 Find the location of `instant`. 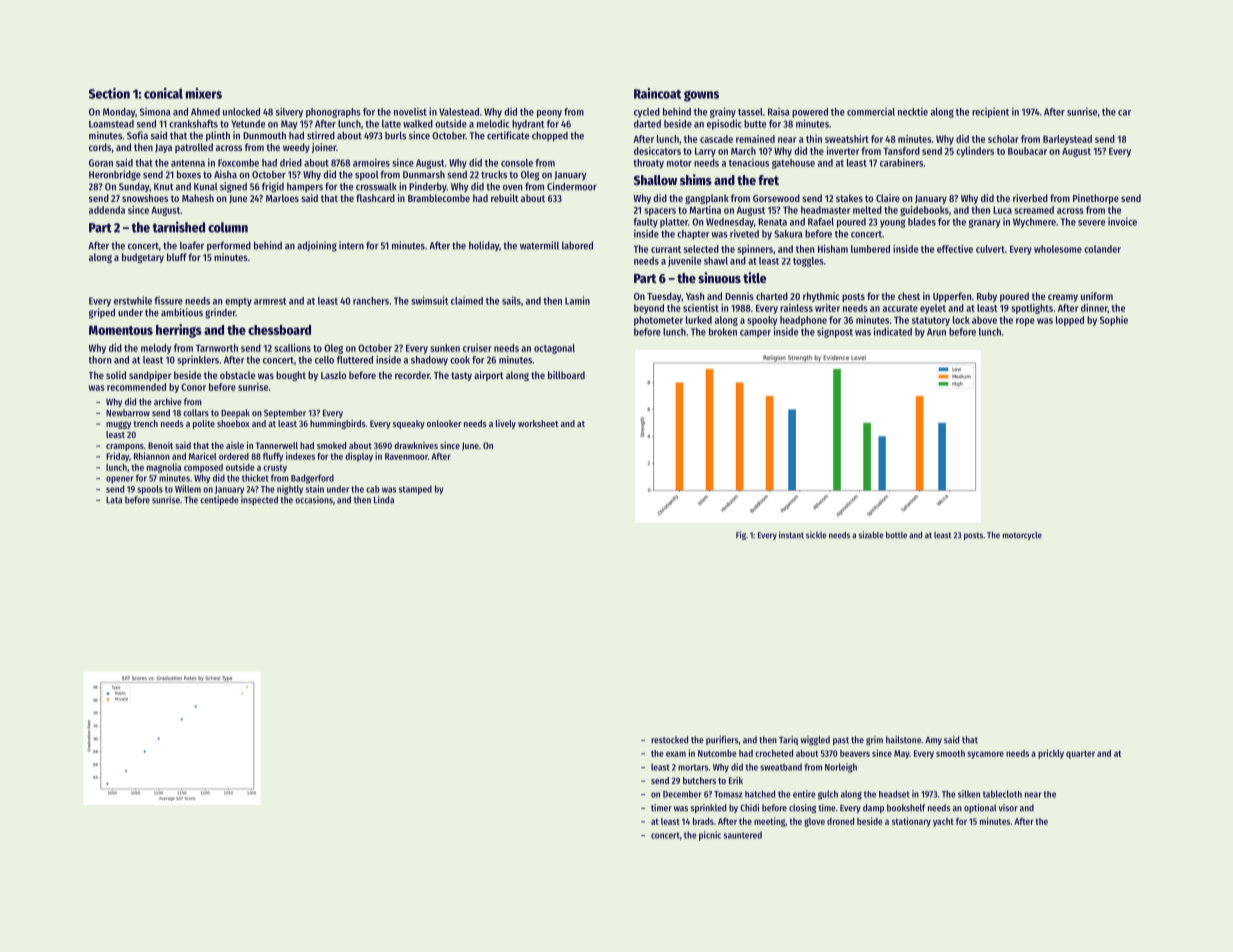

instant is located at coordinates (791, 535).
